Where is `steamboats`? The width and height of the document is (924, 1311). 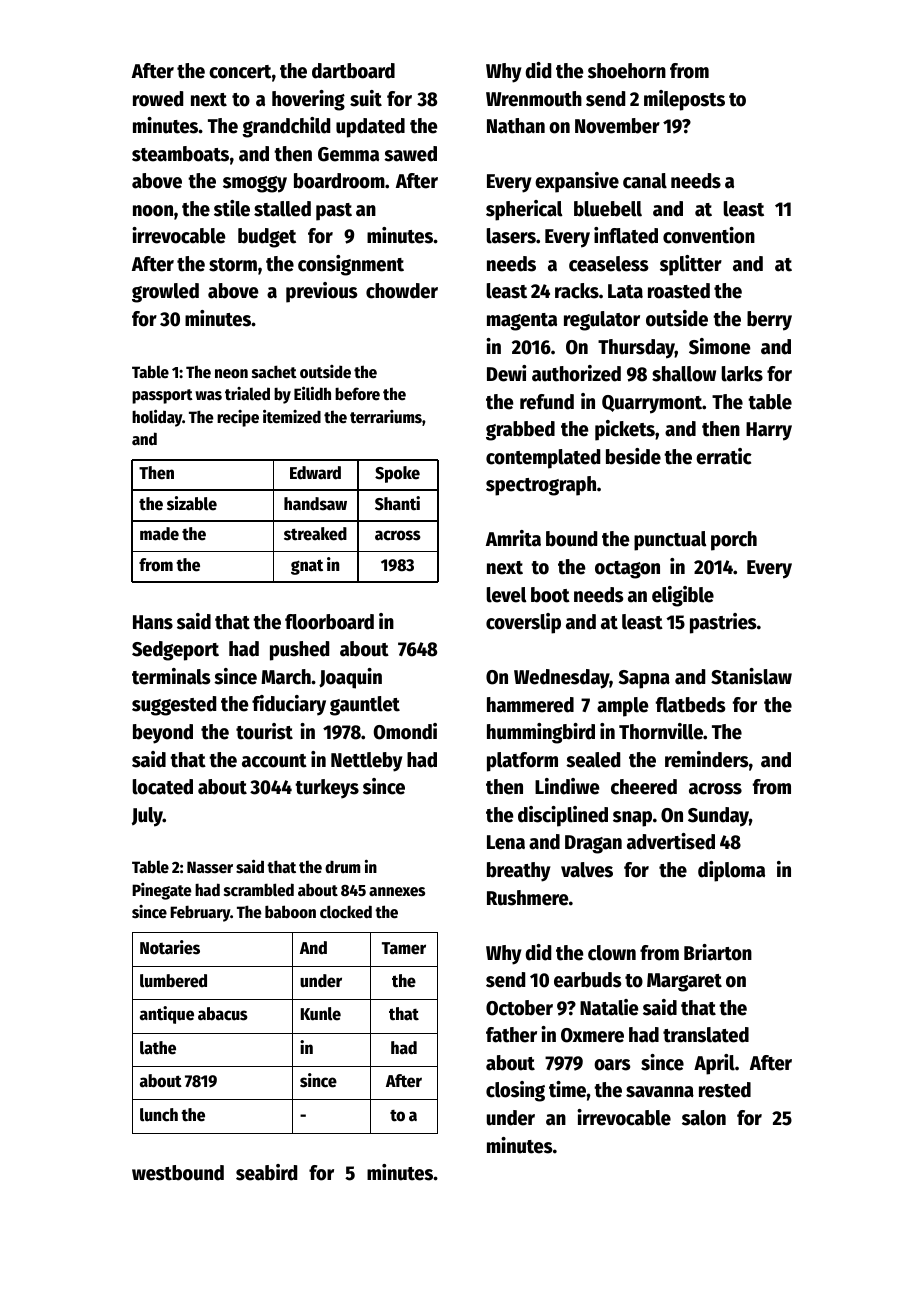 steamboats is located at coordinates (180, 154).
